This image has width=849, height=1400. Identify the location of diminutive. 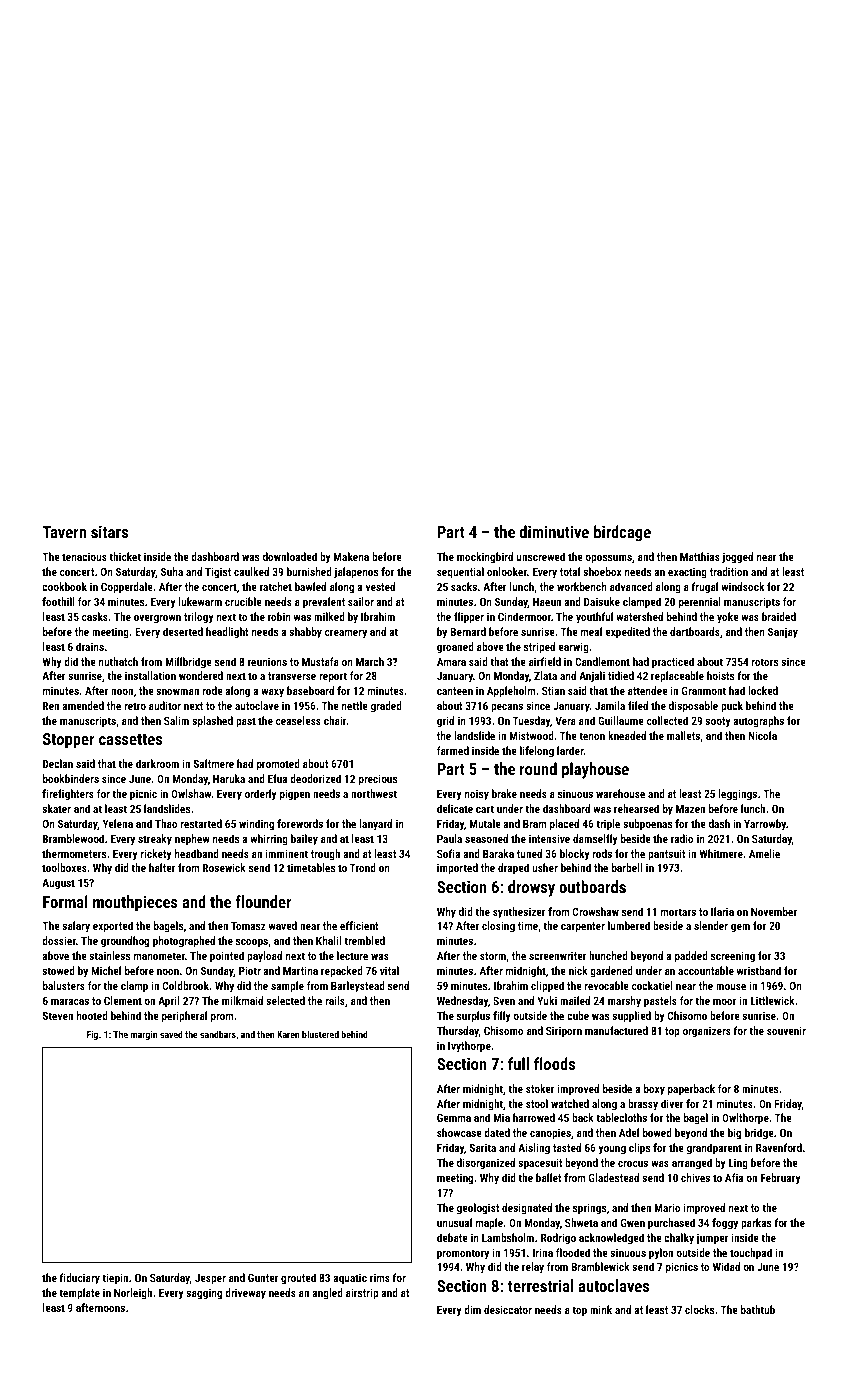
(554, 531).
